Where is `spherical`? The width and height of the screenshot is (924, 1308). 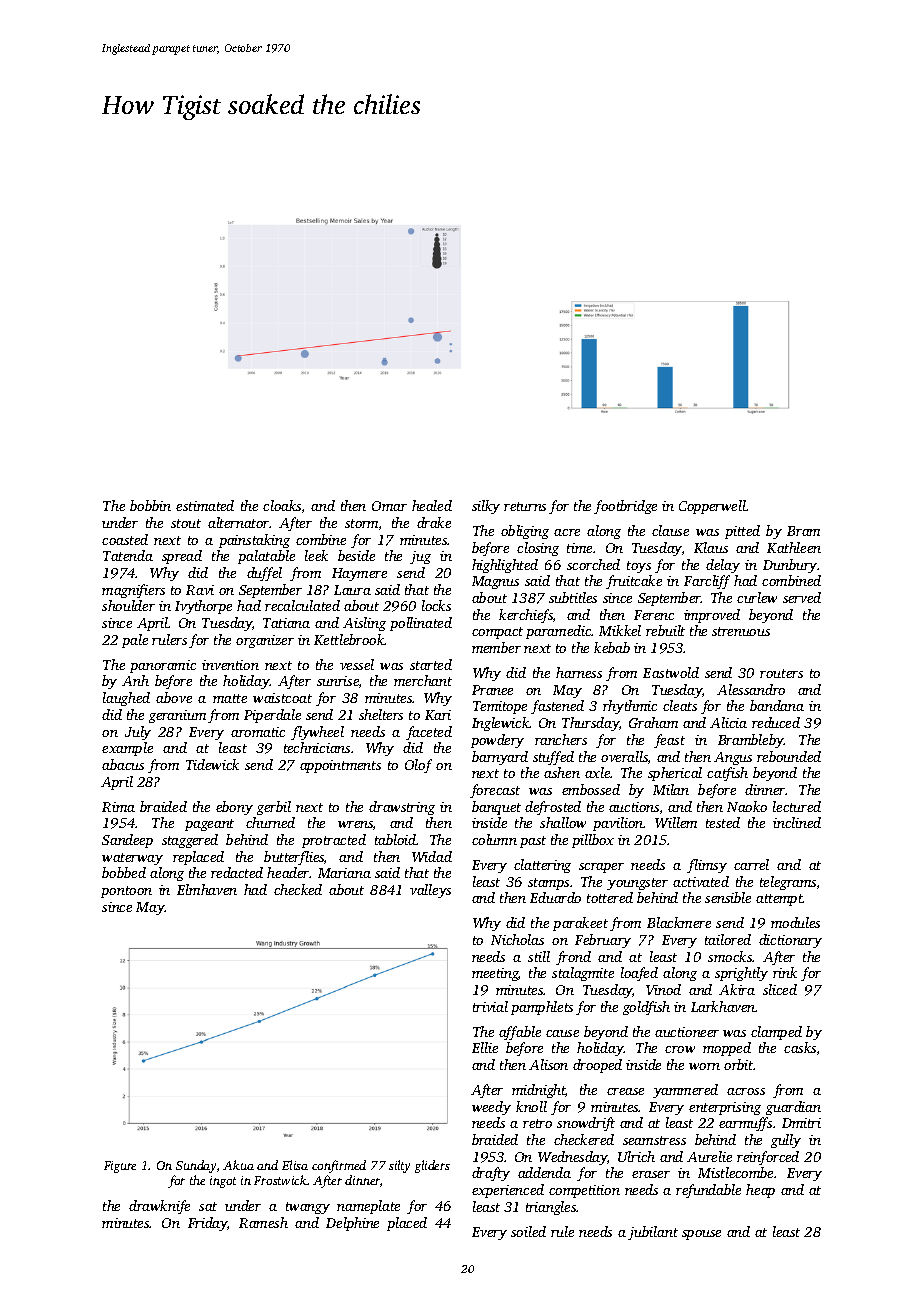 spherical is located at coordinates (675, 774).
